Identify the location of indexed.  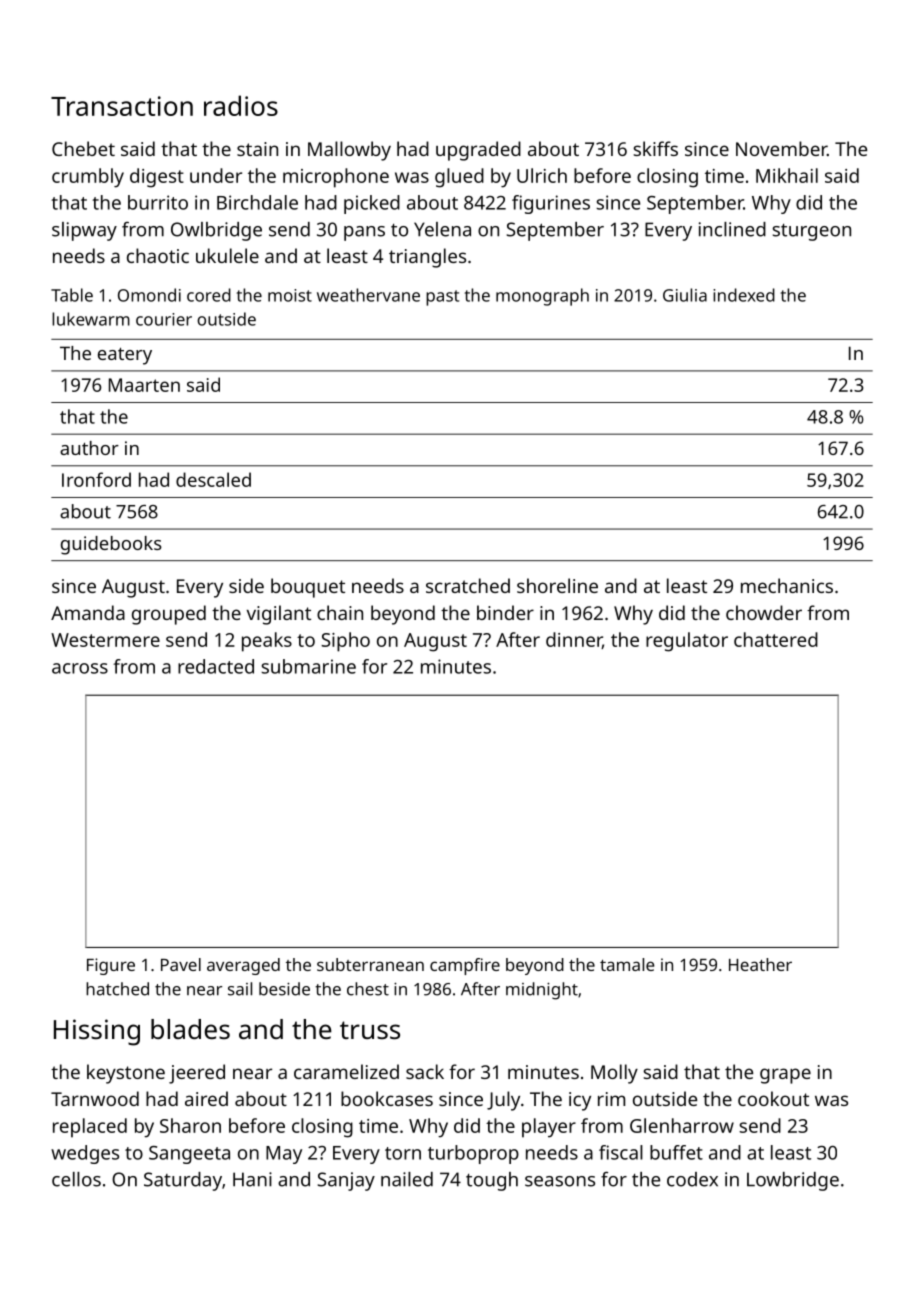
(744, 295).
